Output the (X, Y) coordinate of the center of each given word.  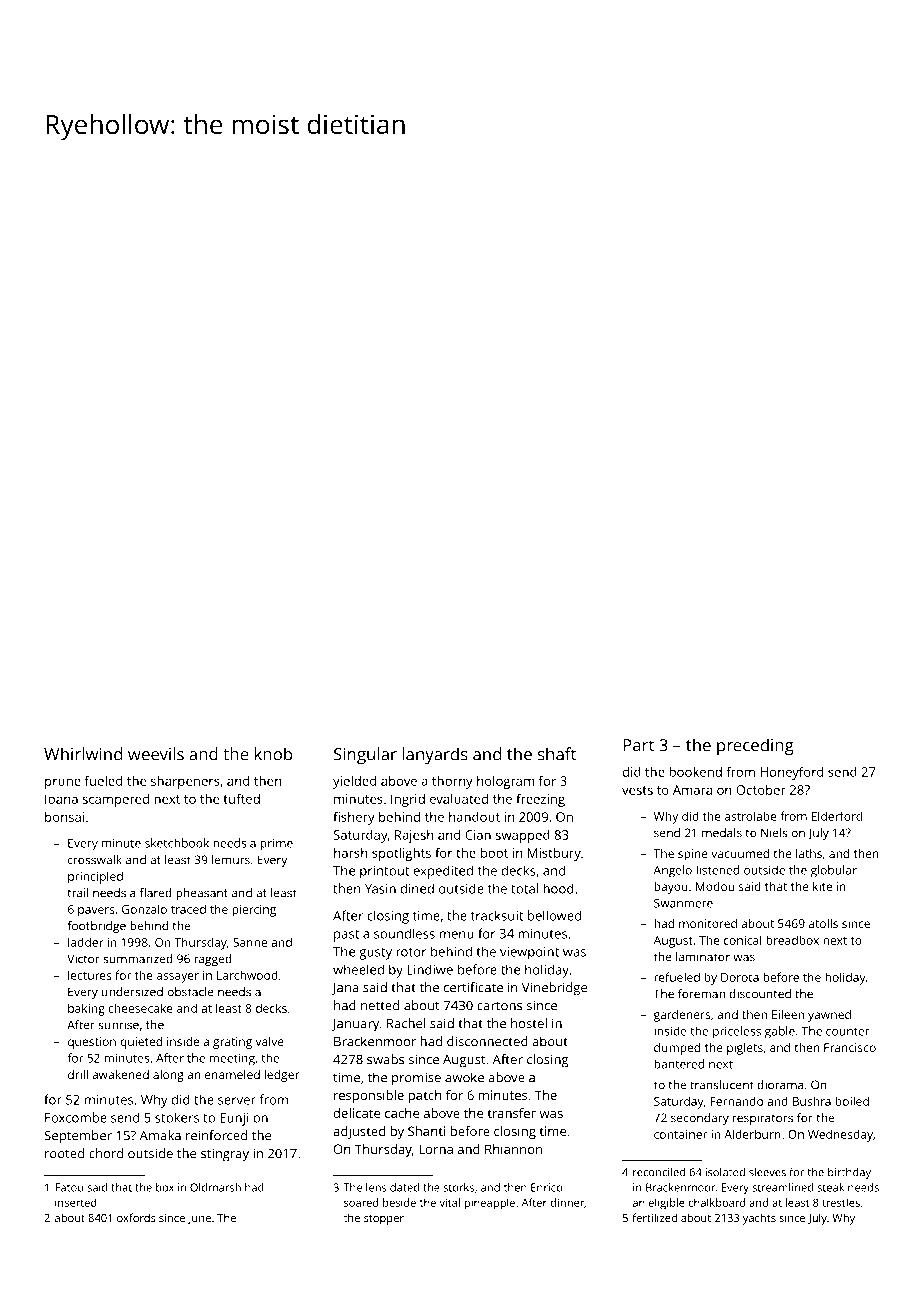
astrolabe (751, 816)
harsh (351, 853)
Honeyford (792, 773)
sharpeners (185, 782)
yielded (354, 782)
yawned (829, 1016)
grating (232, 1043)
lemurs (231, 860)
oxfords (136, 1217)
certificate (473, 987)
